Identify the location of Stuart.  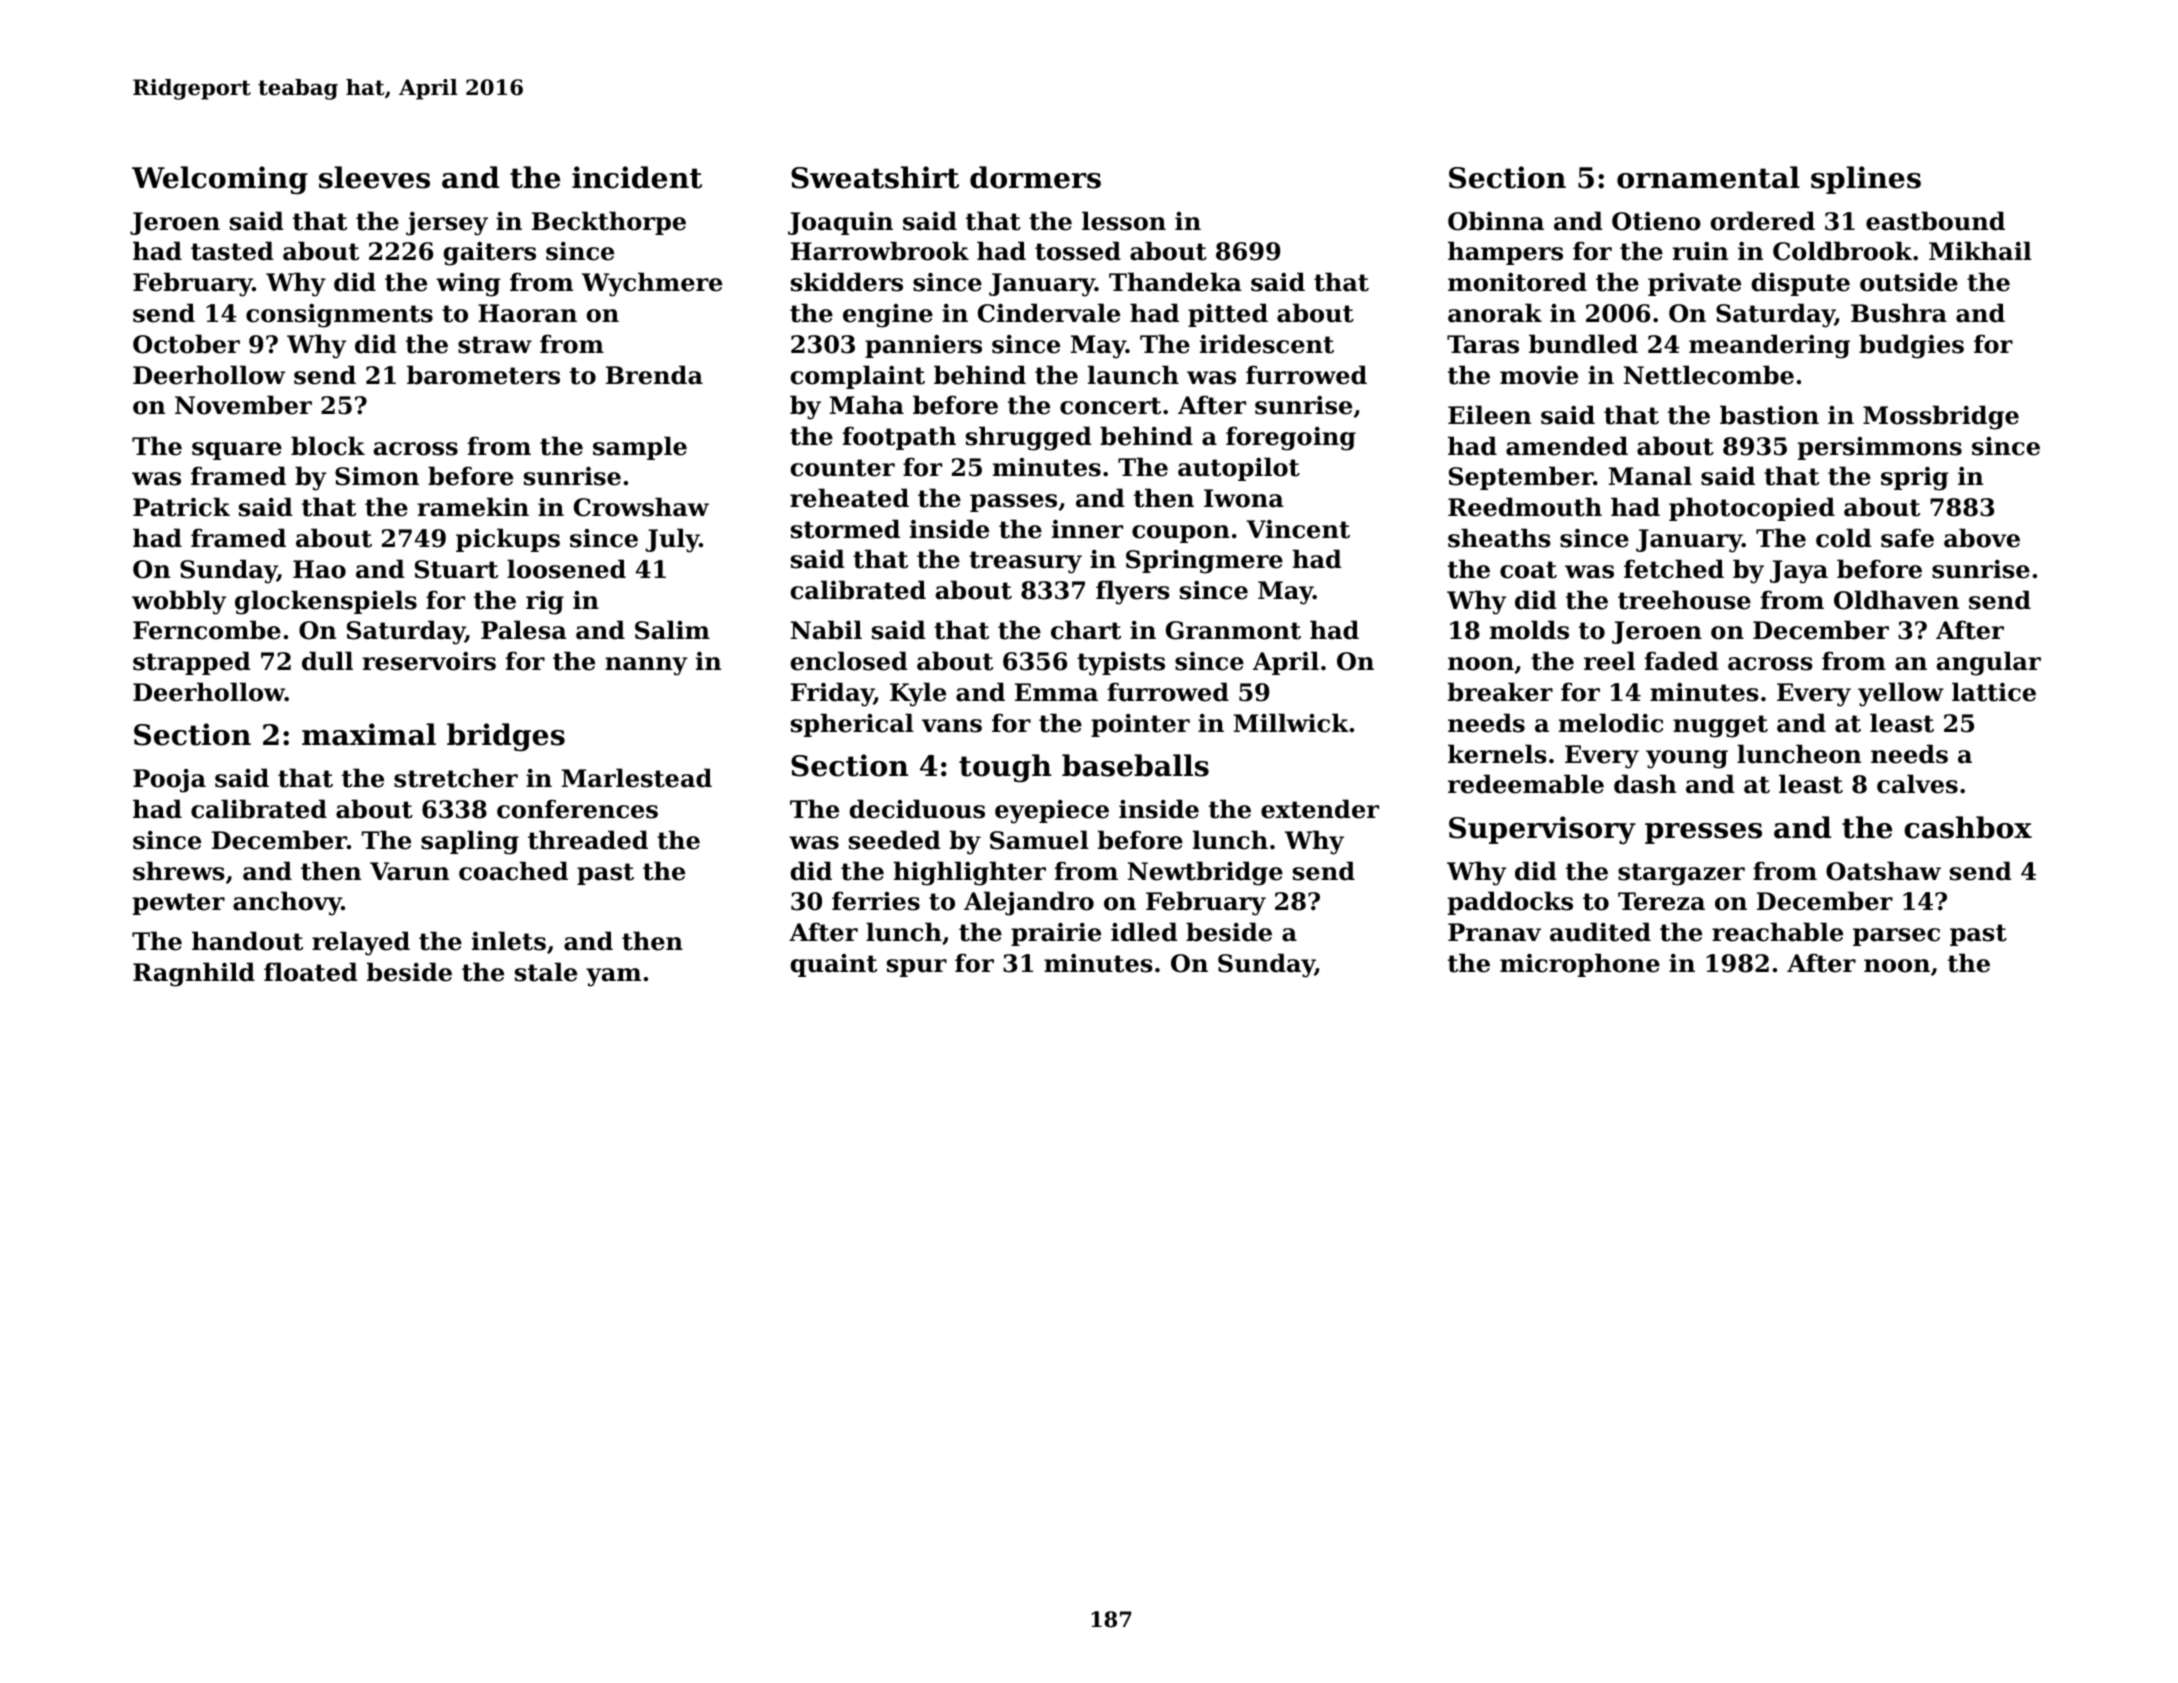
(456, 569).
